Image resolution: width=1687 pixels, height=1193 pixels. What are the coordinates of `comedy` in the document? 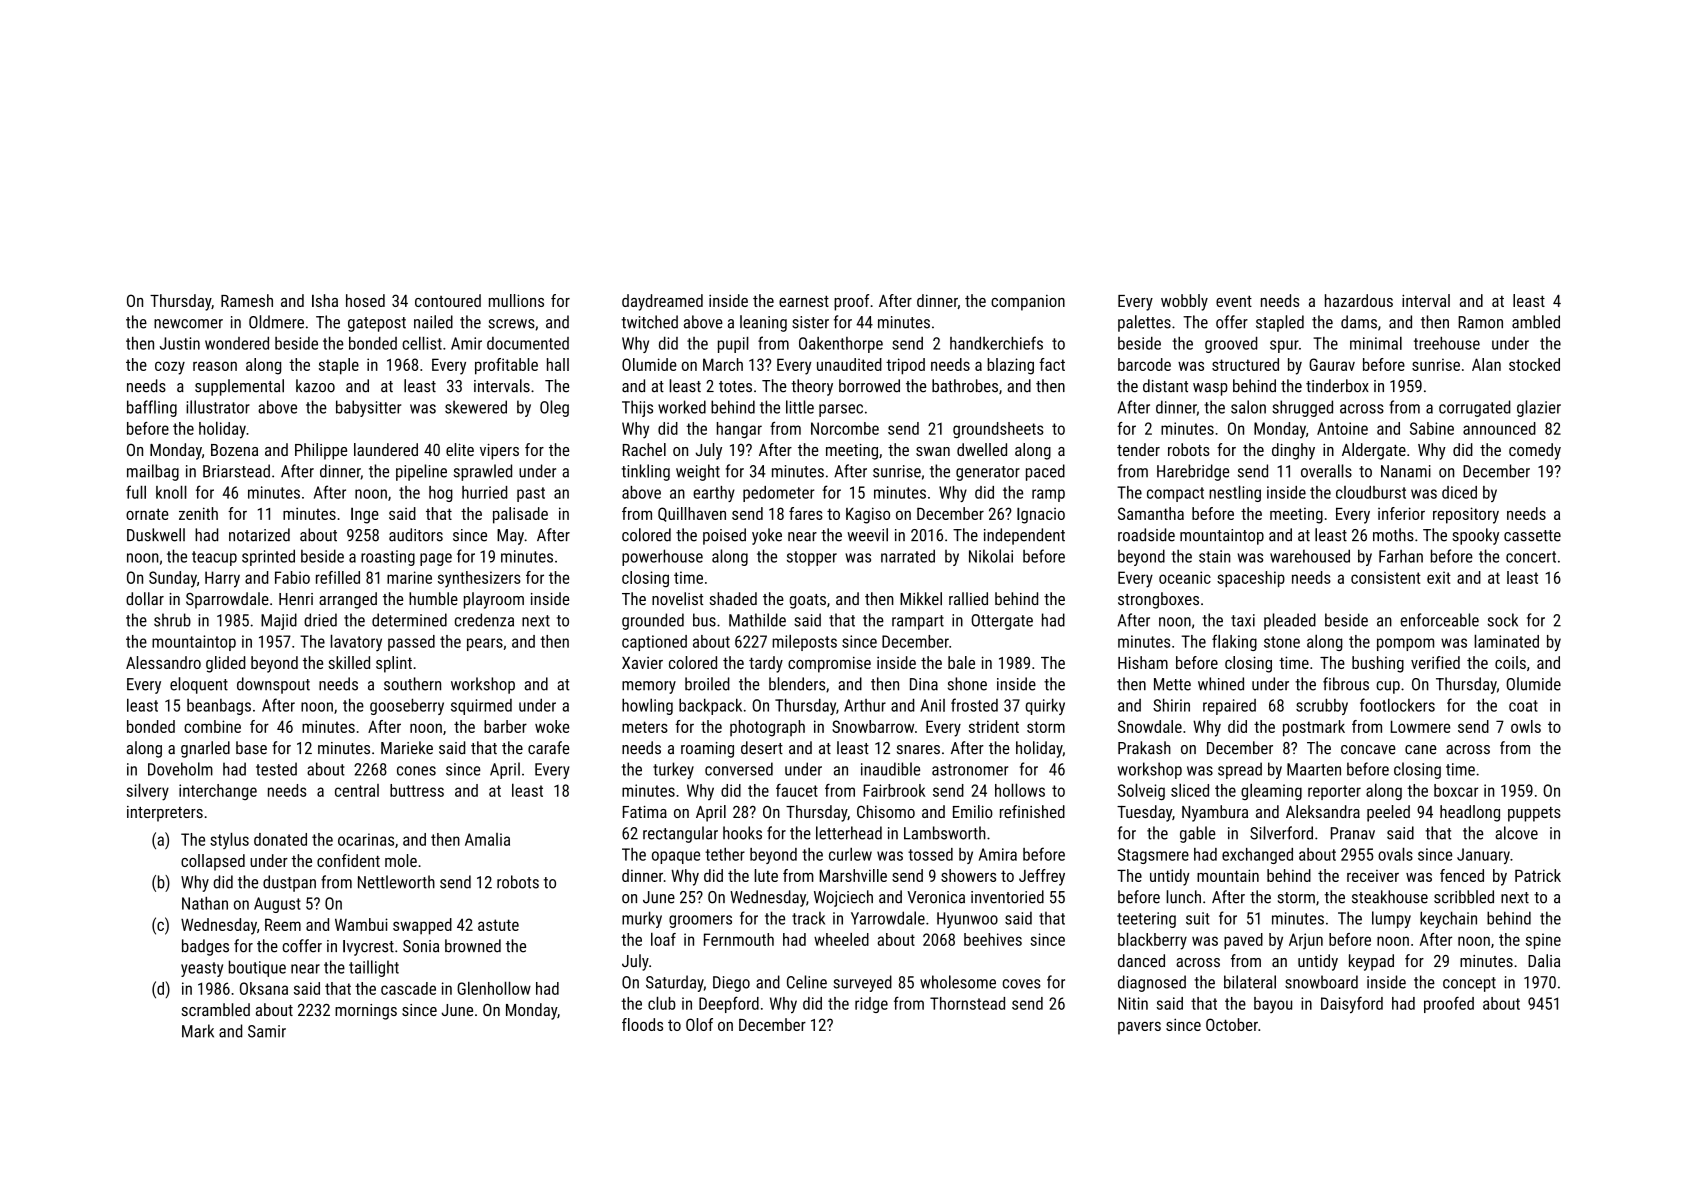 It's located at (1535, 451).
